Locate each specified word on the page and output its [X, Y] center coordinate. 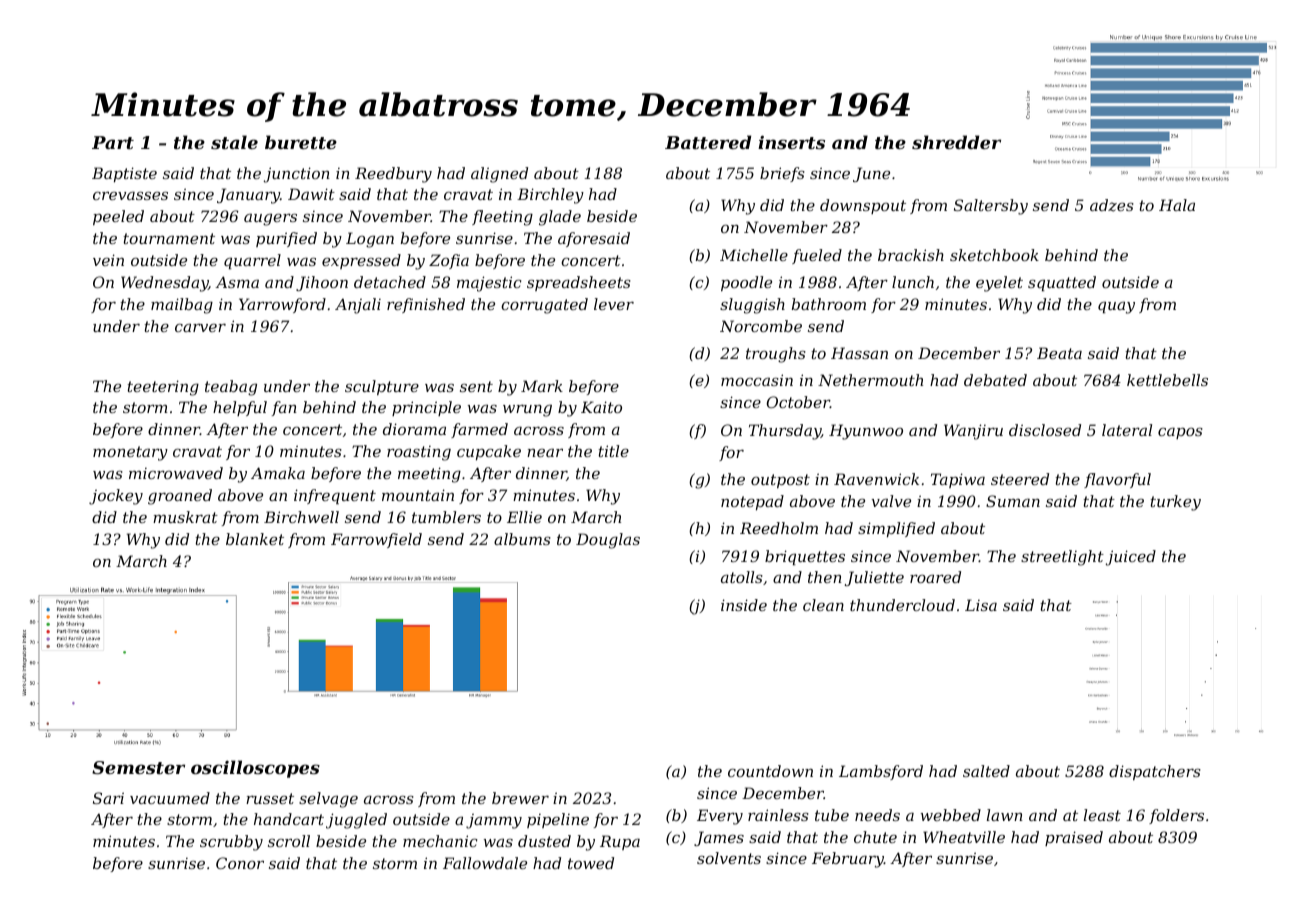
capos [1180, 433]
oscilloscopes [255, 769]
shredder [956, 142]
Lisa [981, 605]
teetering [163, 388]
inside [744, 605]
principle [426, 408]
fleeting [502, 218]
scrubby [231, 843]
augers [270, 219]
